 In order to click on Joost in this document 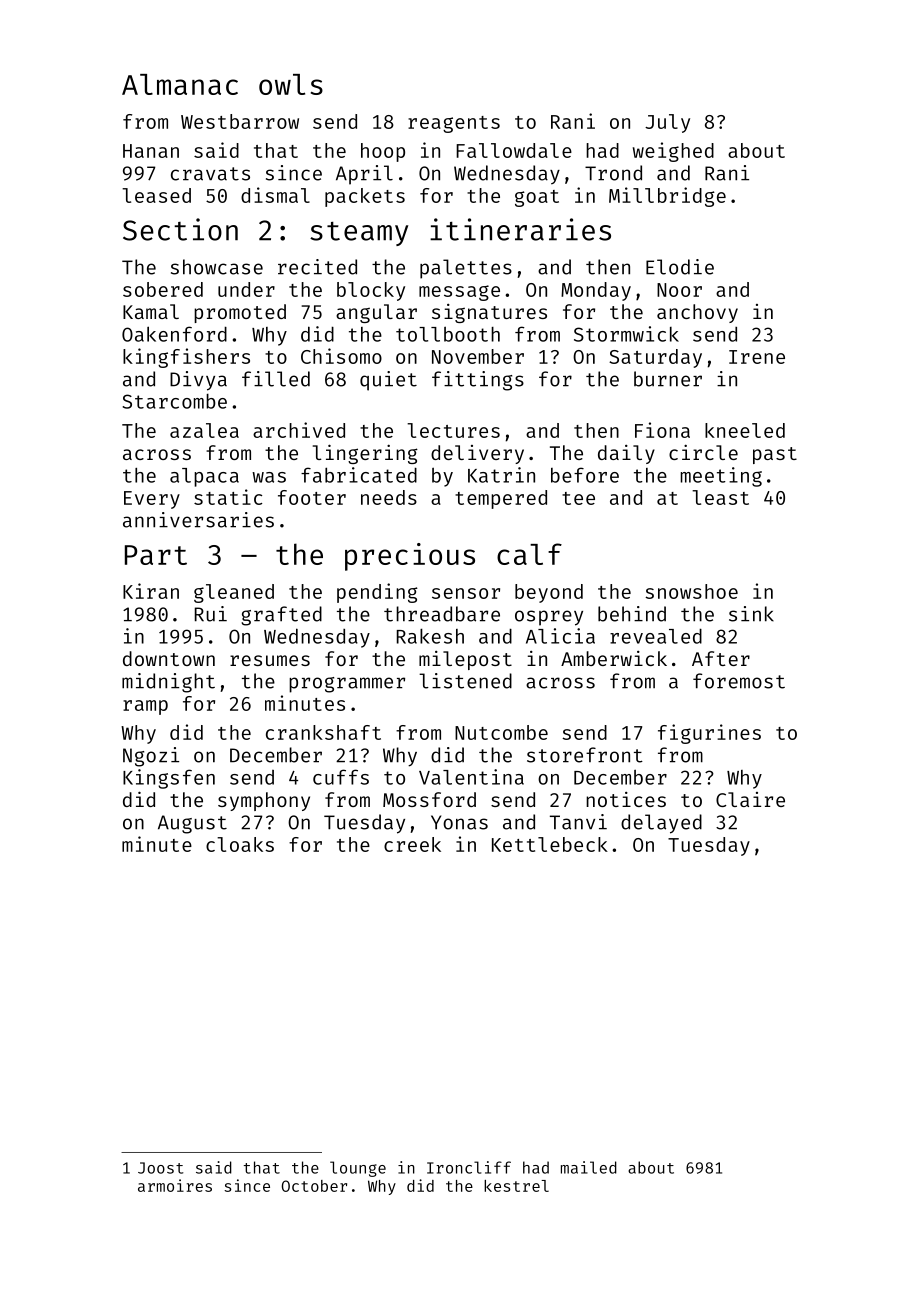, I will do `click(160, 1168)`.
